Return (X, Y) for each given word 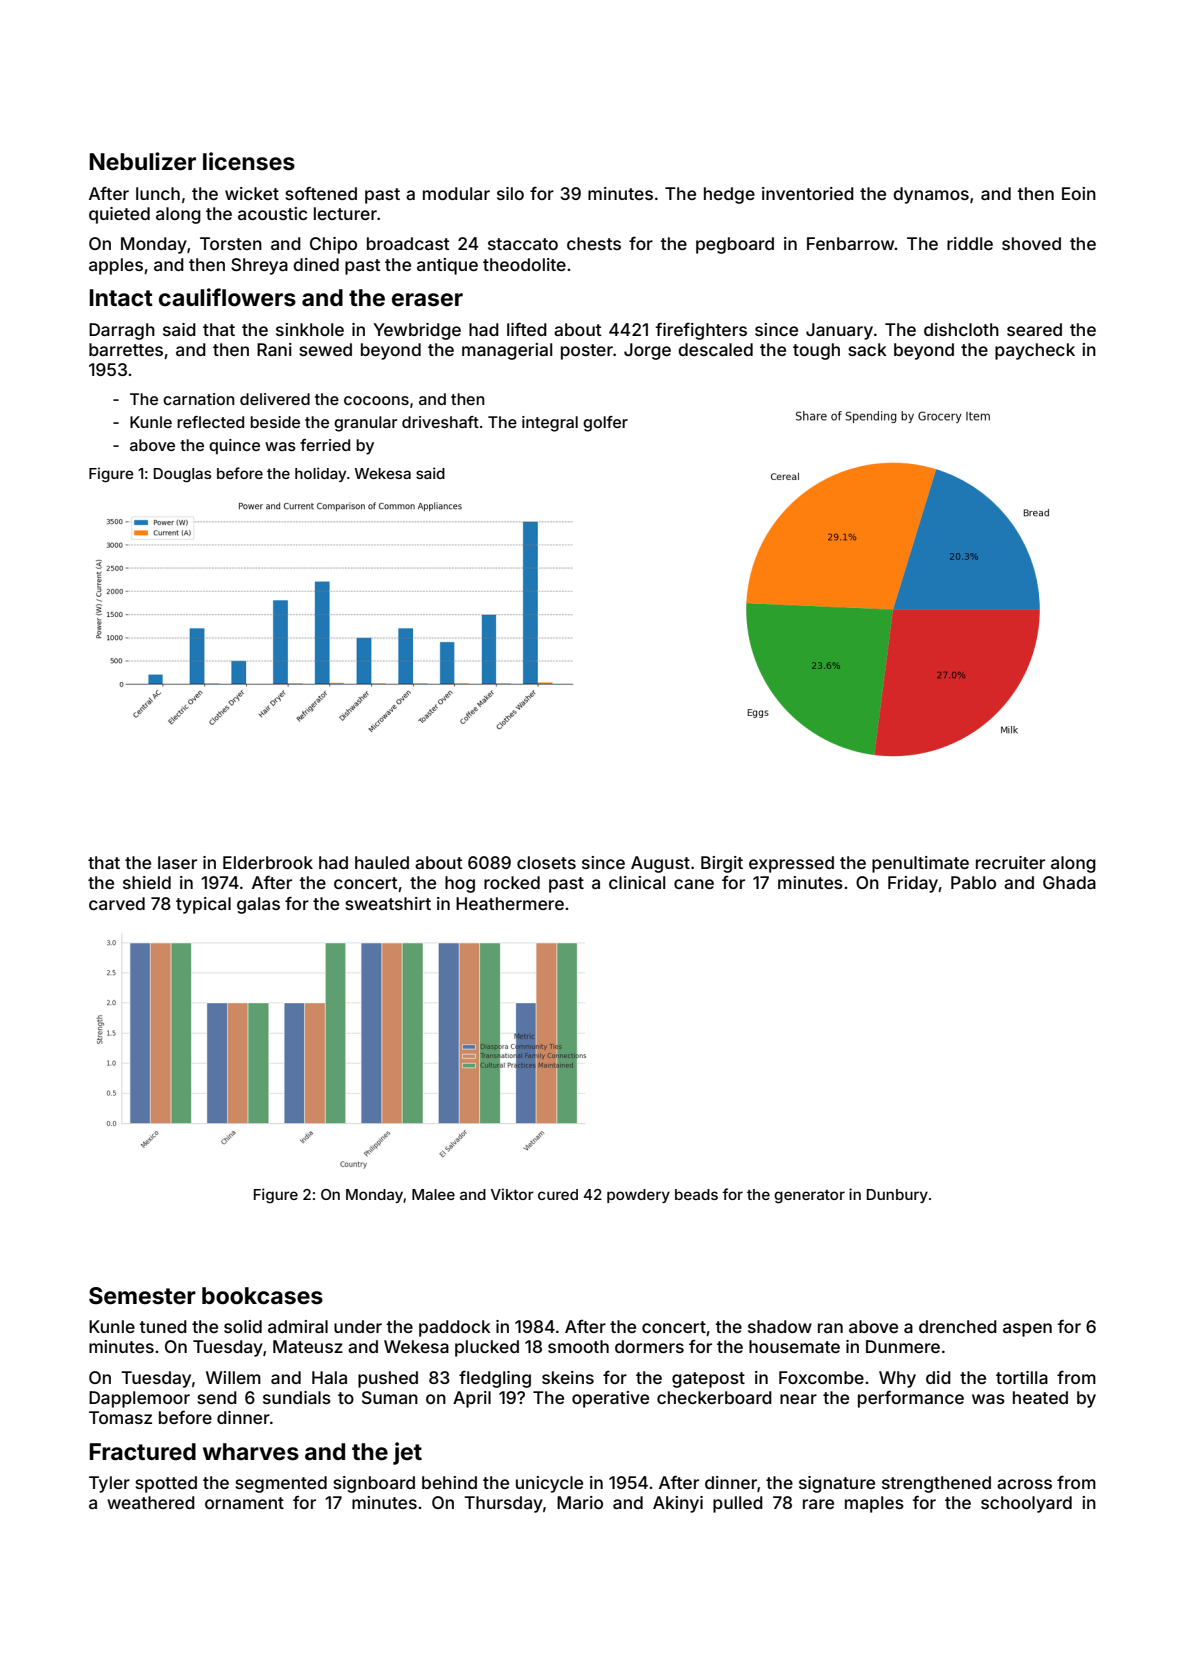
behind (449, 1482)
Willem (233, 1377)
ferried (325, 445)
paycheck (1035, 351)
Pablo (973, 882)
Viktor (512, 1194)
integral (550, 424)
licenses (249, 161)
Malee (433, 1194)
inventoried (808, 193)
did (938, 1377)
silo (510, 193)
